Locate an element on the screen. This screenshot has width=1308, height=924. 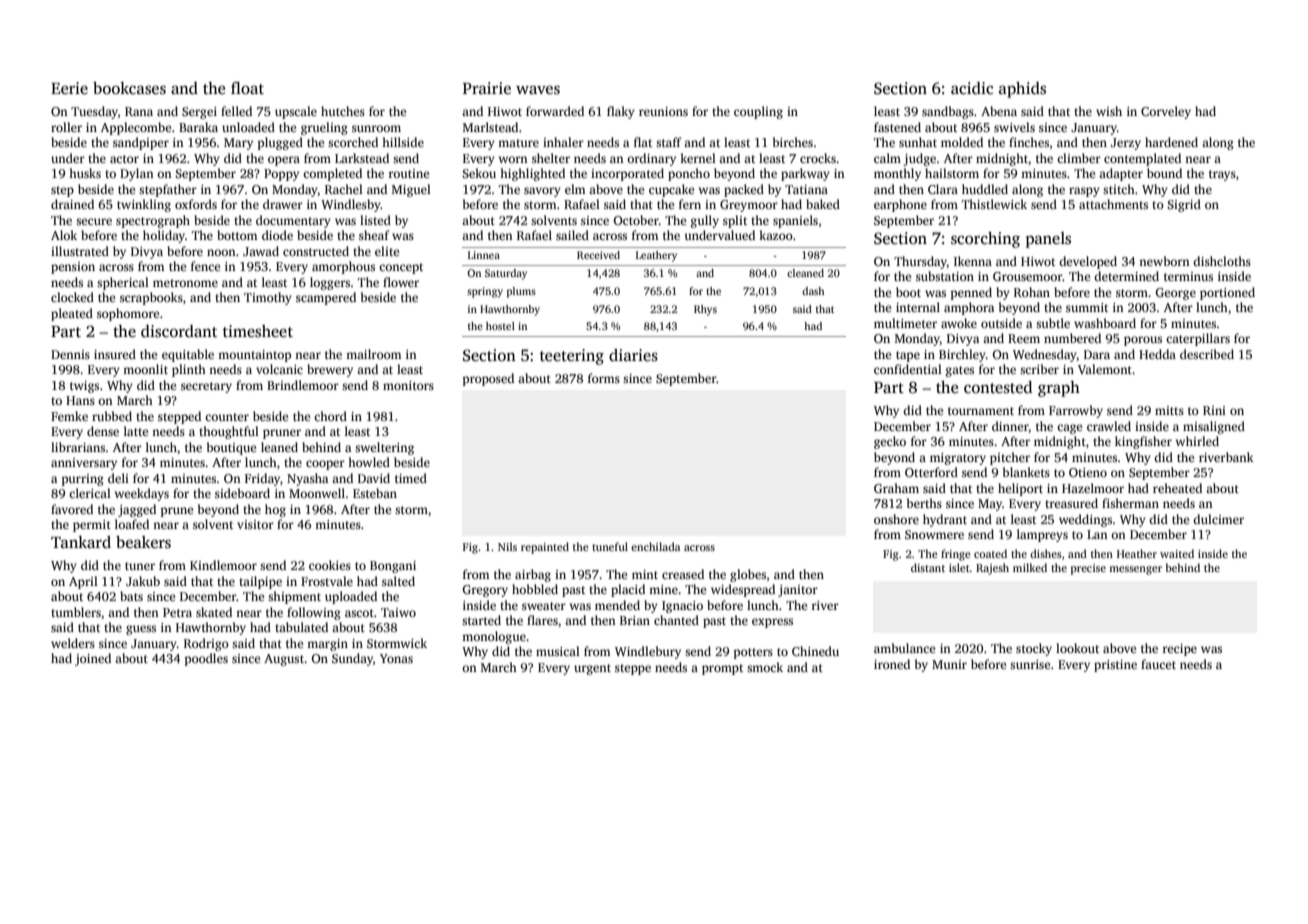
Tatiana is located at coordinates (806, 189).
